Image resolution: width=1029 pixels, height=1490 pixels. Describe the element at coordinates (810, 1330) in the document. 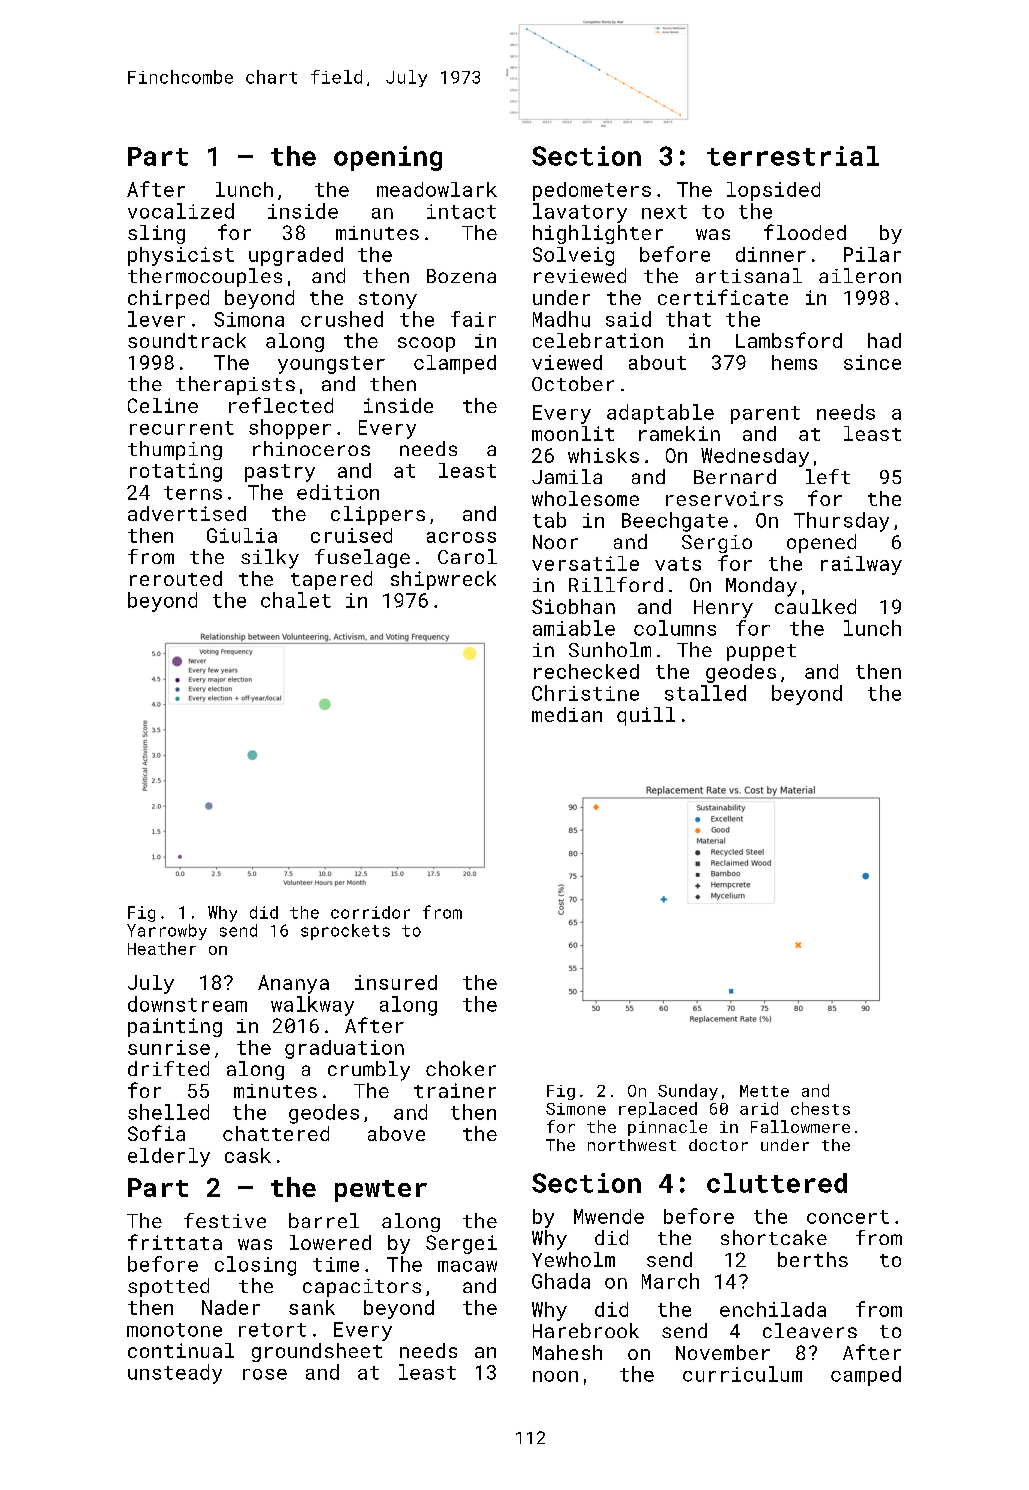

I see `cleavers` at that location.
